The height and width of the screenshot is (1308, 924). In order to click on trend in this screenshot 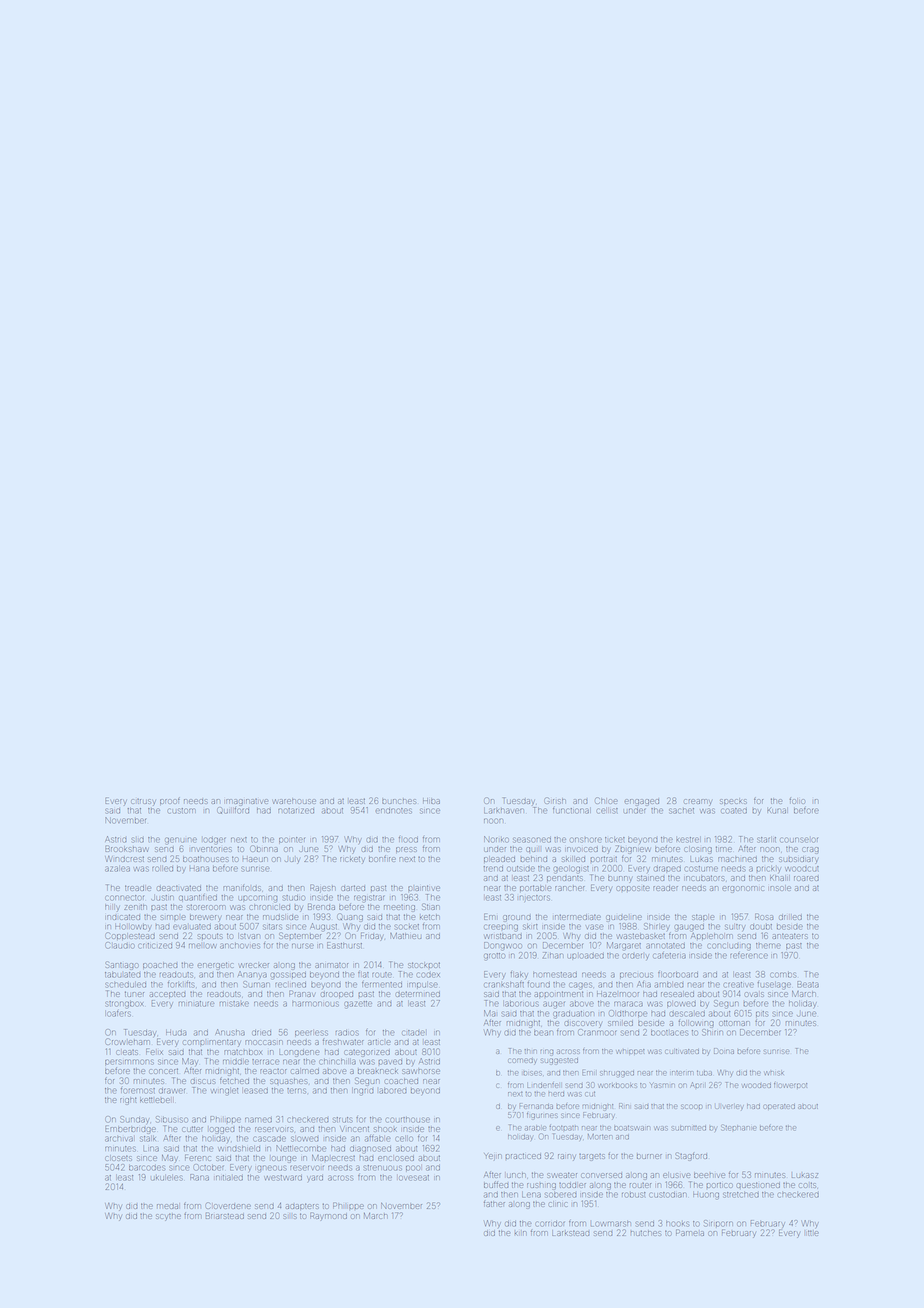, I will do `click(493, 868)`.
